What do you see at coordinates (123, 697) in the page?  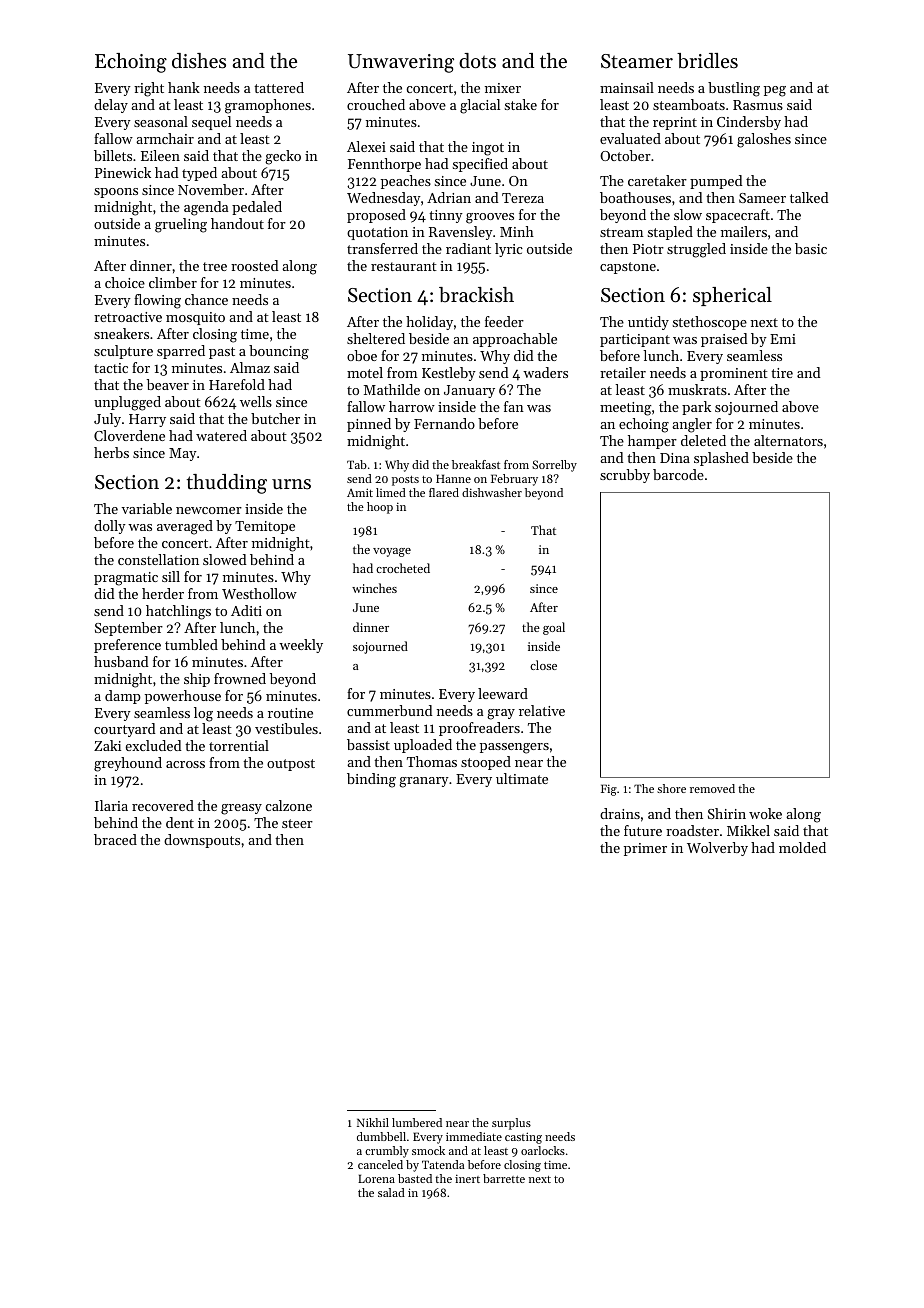 I see `damp` at bounding box center [123, 697].
